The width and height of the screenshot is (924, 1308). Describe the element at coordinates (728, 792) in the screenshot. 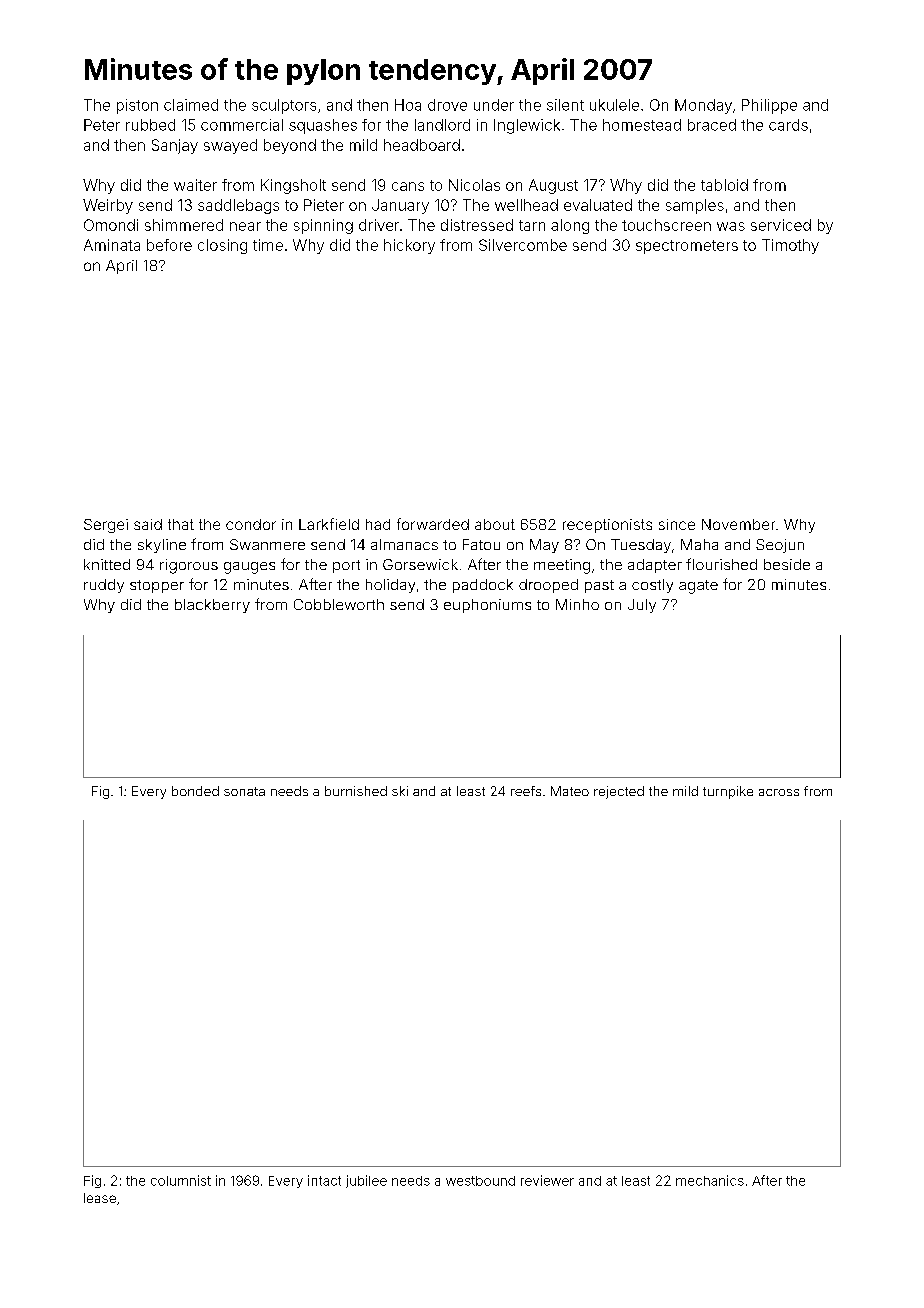

I see `turnpike` at that location.
